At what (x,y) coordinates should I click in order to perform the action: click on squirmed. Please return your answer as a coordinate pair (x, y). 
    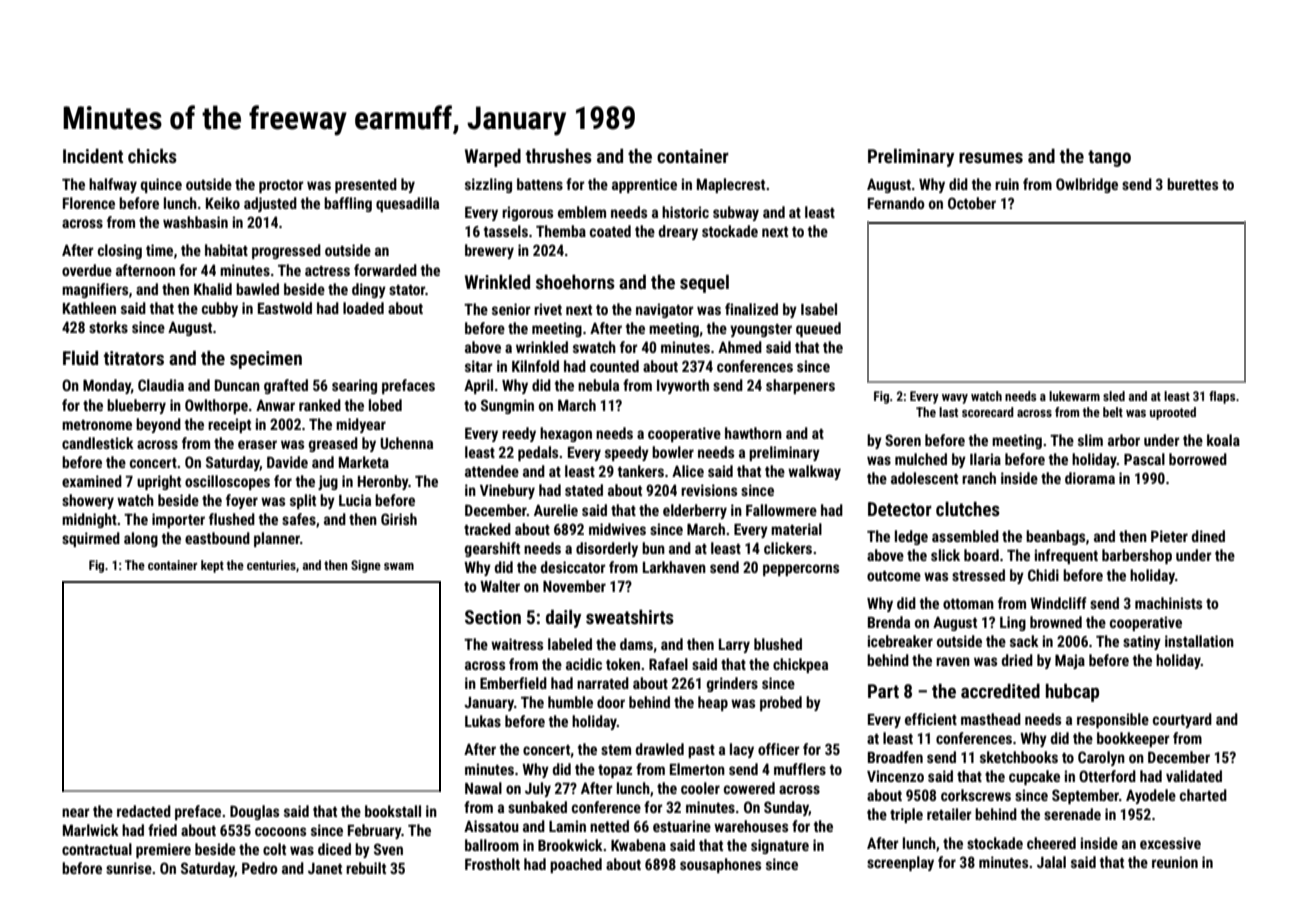
    Looking at the image, I should click on (91, 539).
